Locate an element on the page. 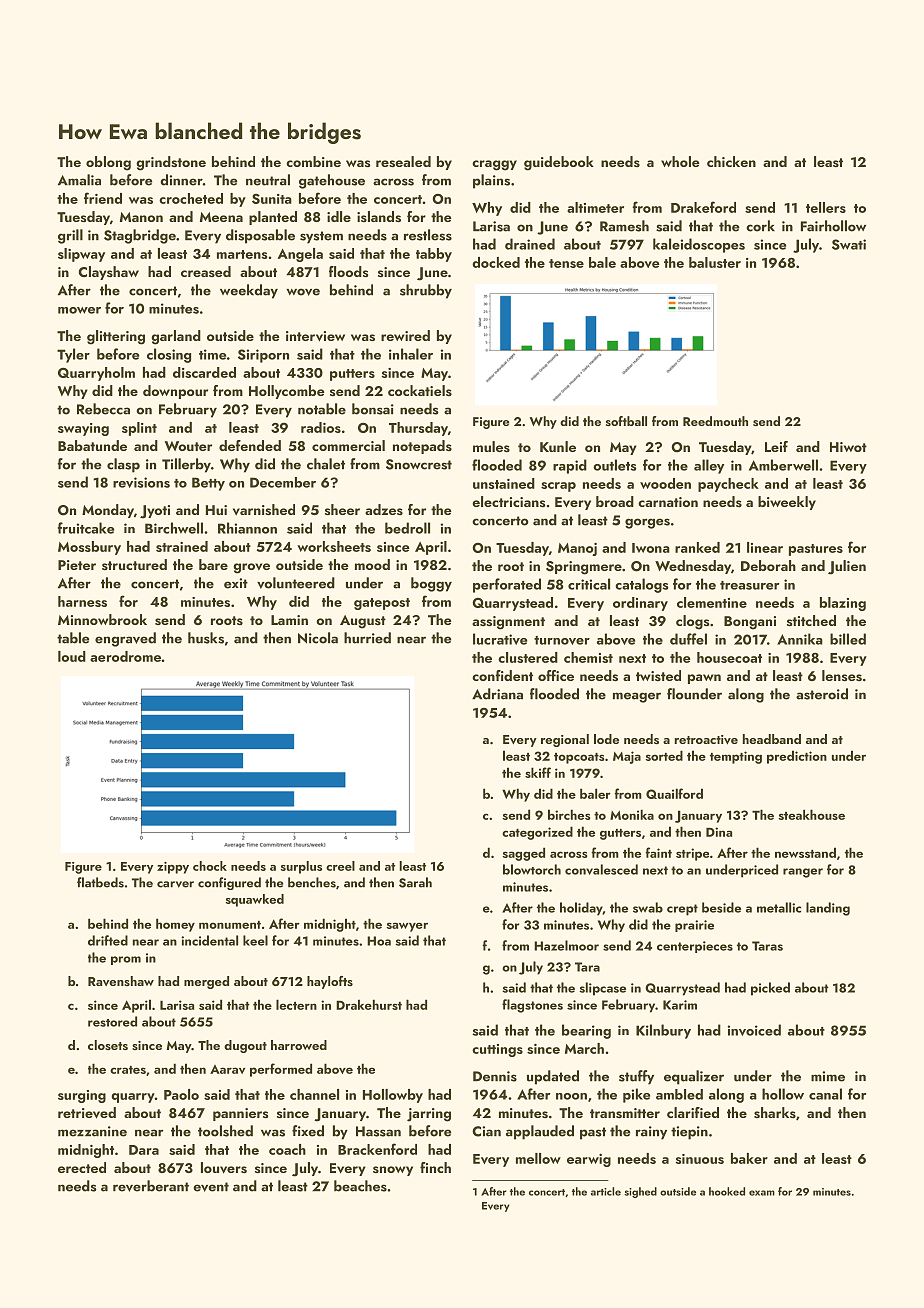  neutral is located at coordinates (268, 180).
